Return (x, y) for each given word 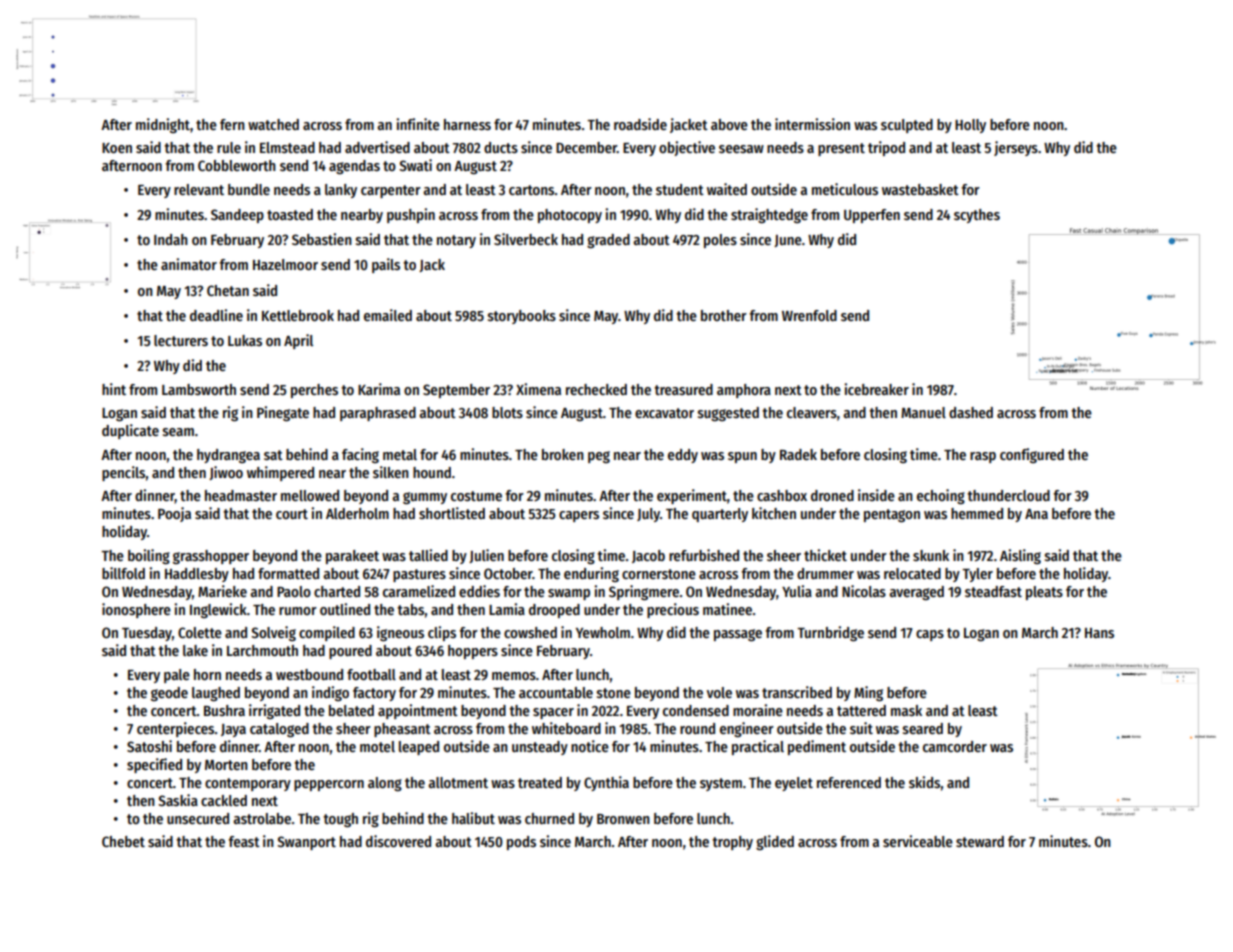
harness (467, 124)
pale (177, 676)
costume (476, 496)
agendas (354, 167)
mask (906, 710)
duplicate (130, 431)
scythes (977, 216)
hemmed (977, 513)
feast (244, 841)
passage (738, 635)
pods (521, 843)
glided (775, 842)
